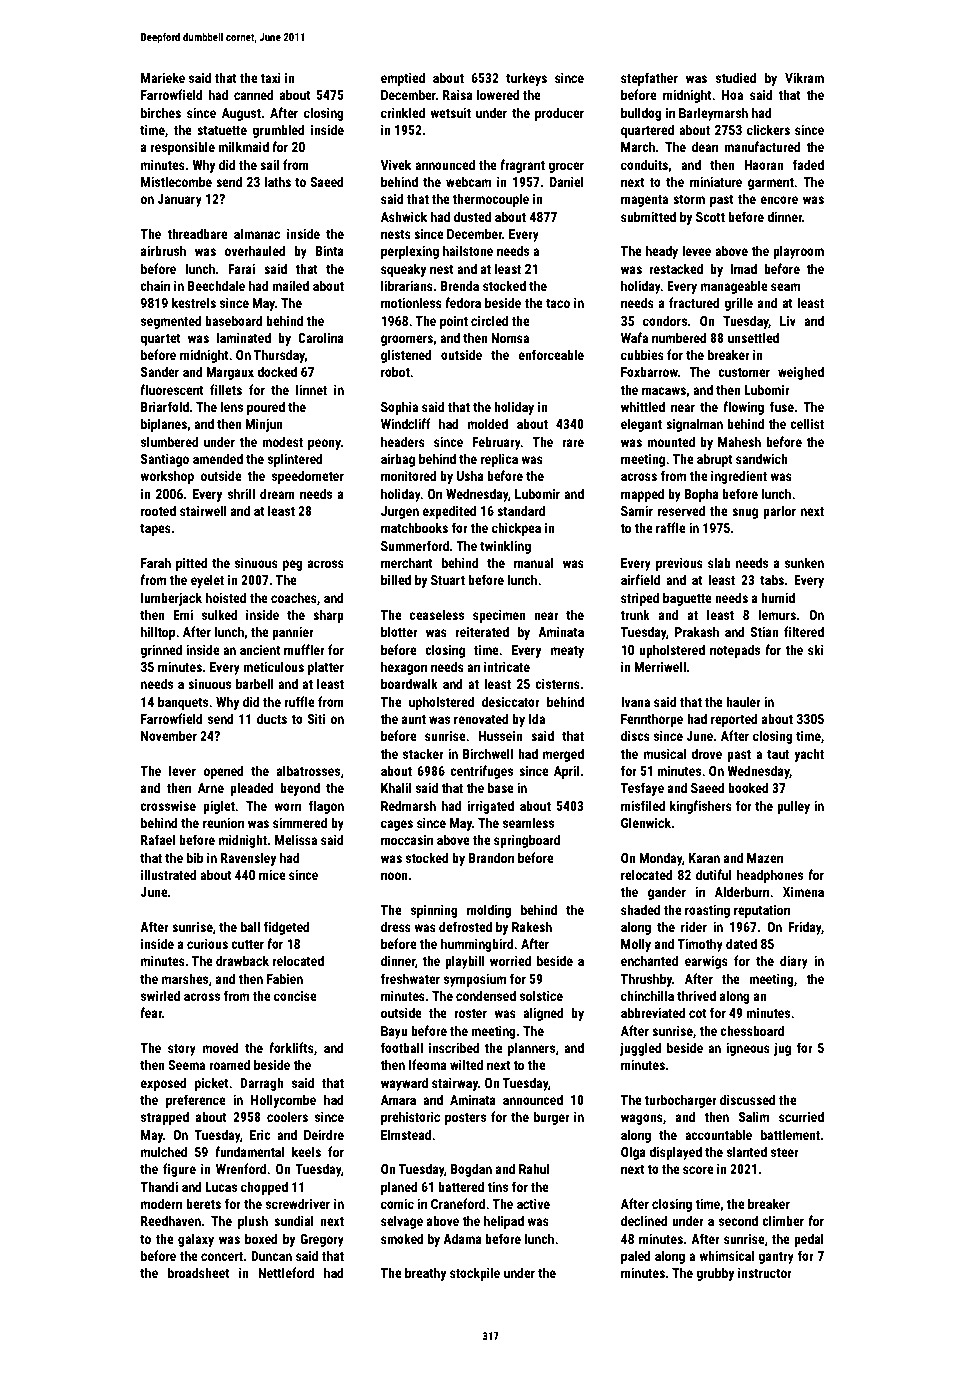 This image has width=965, height=1397. What do you see at coordinates (558, 303) in the image?
I see `taco` at bounding box center [558, 303].
